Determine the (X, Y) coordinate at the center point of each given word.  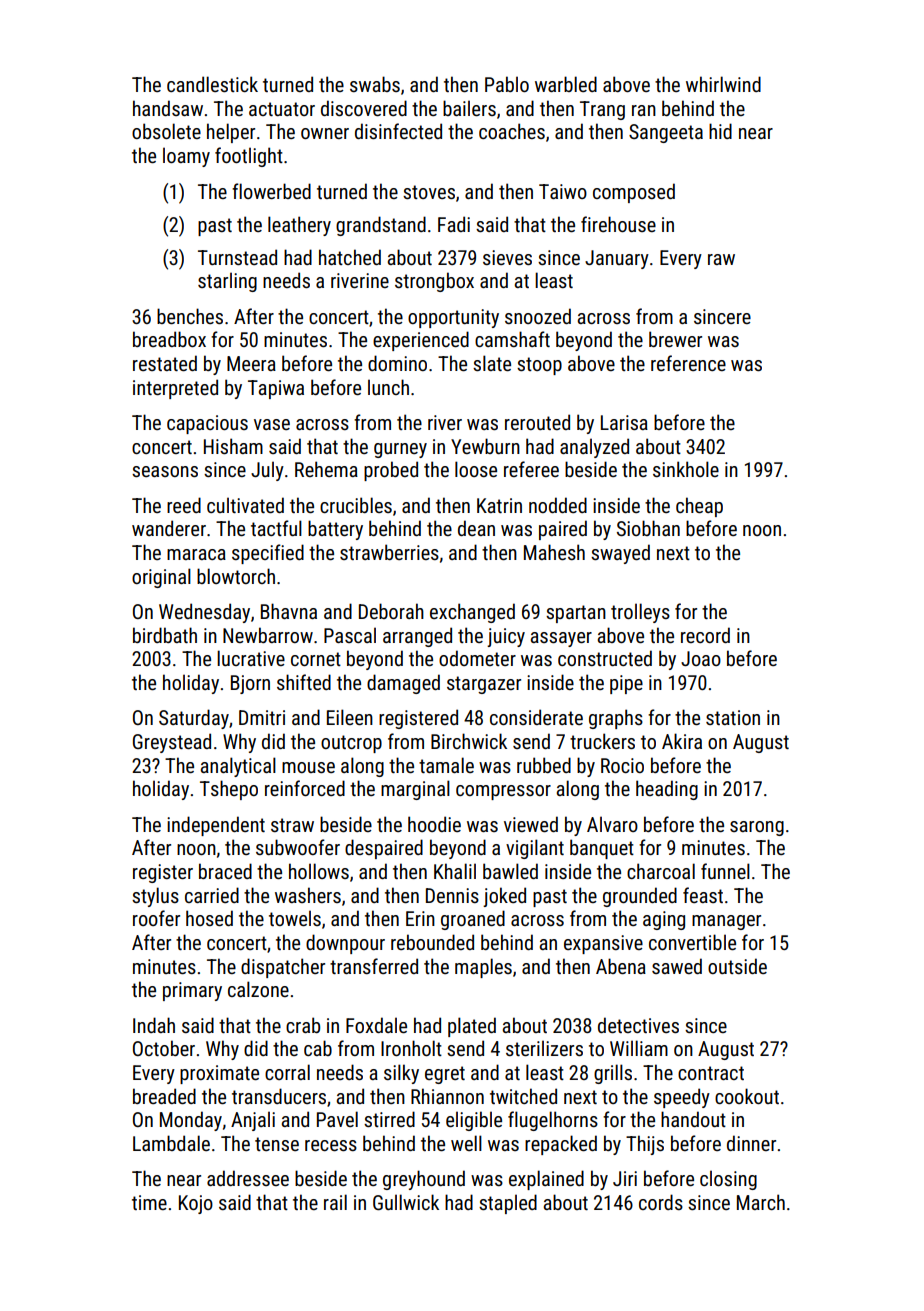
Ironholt (411, 1048)
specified (268, 554)
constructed (605, 658)
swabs (375, 84)
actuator (282, 109)
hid (720, 131)
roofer (156, 918)
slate (492, 363)
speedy (682, 1098)
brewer (675, 339)
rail (335, 1202)
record (705, 635)
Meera (251, 363)
